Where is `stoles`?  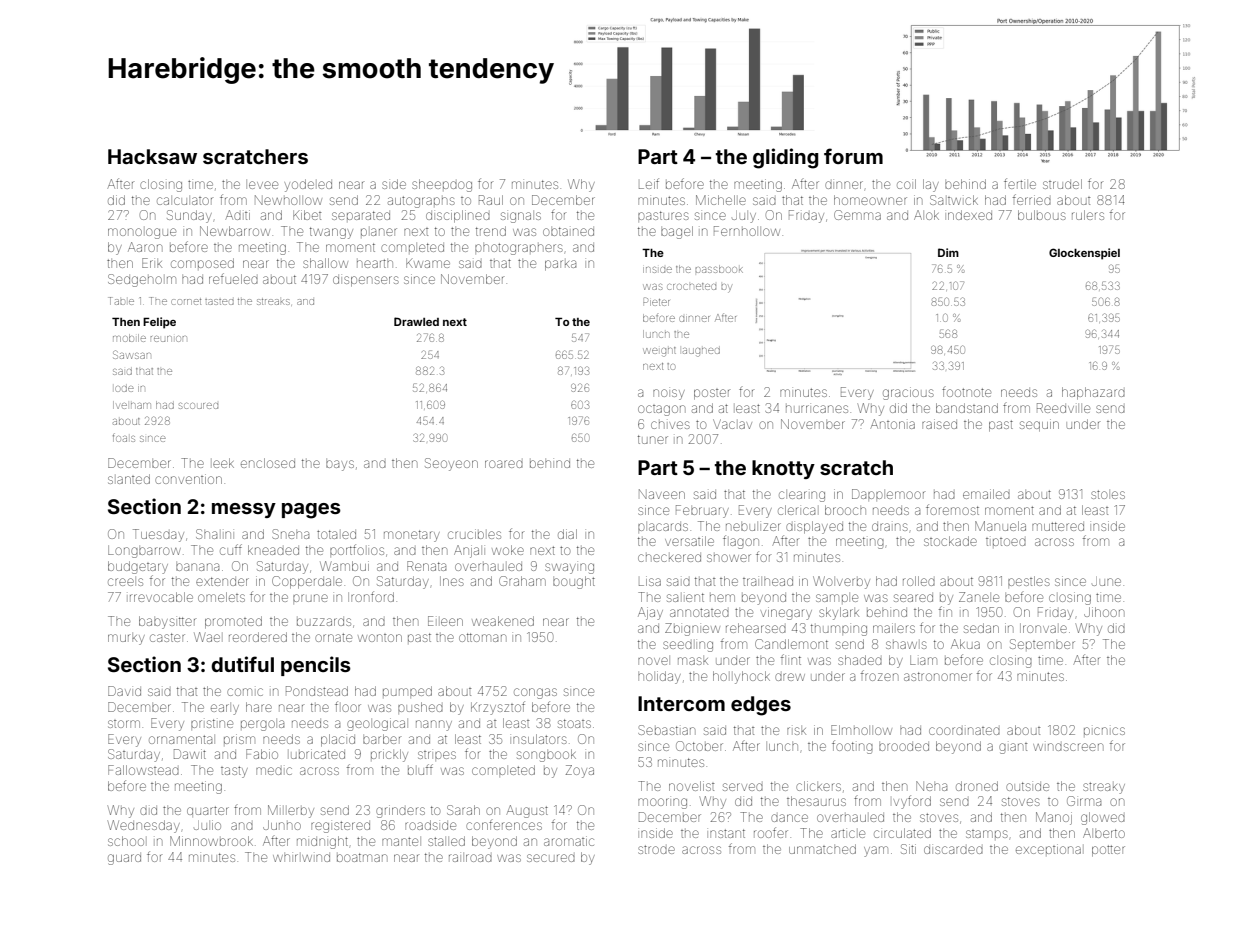 stoles is located at coordinates (1108, 494).
